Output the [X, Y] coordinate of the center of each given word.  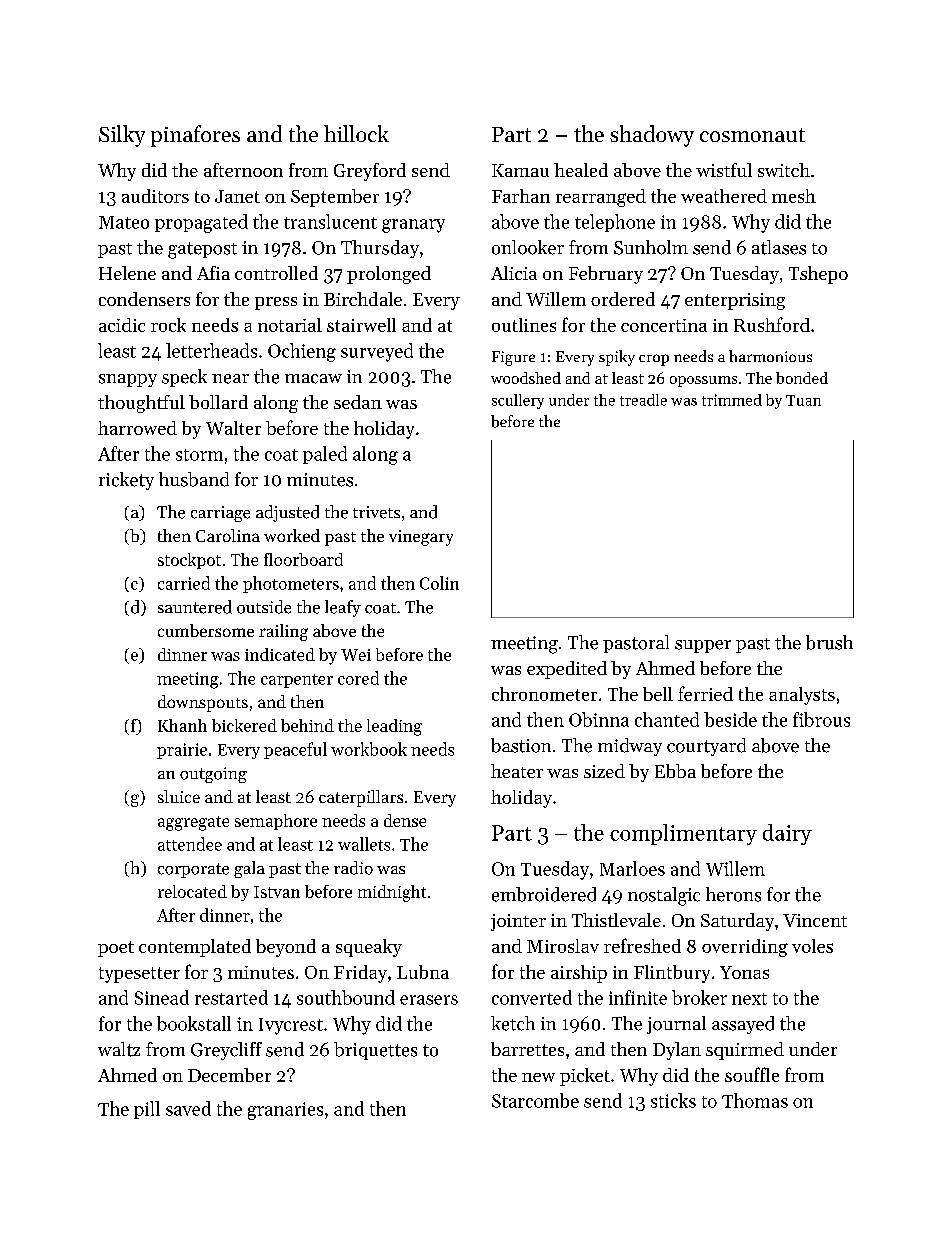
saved [188, 1108]
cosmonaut [752, 135]
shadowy [652, 136]
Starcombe [535, 1100]
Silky [122, 136]
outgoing [213, 775]
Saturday [737, 922]
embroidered [544, 894]
